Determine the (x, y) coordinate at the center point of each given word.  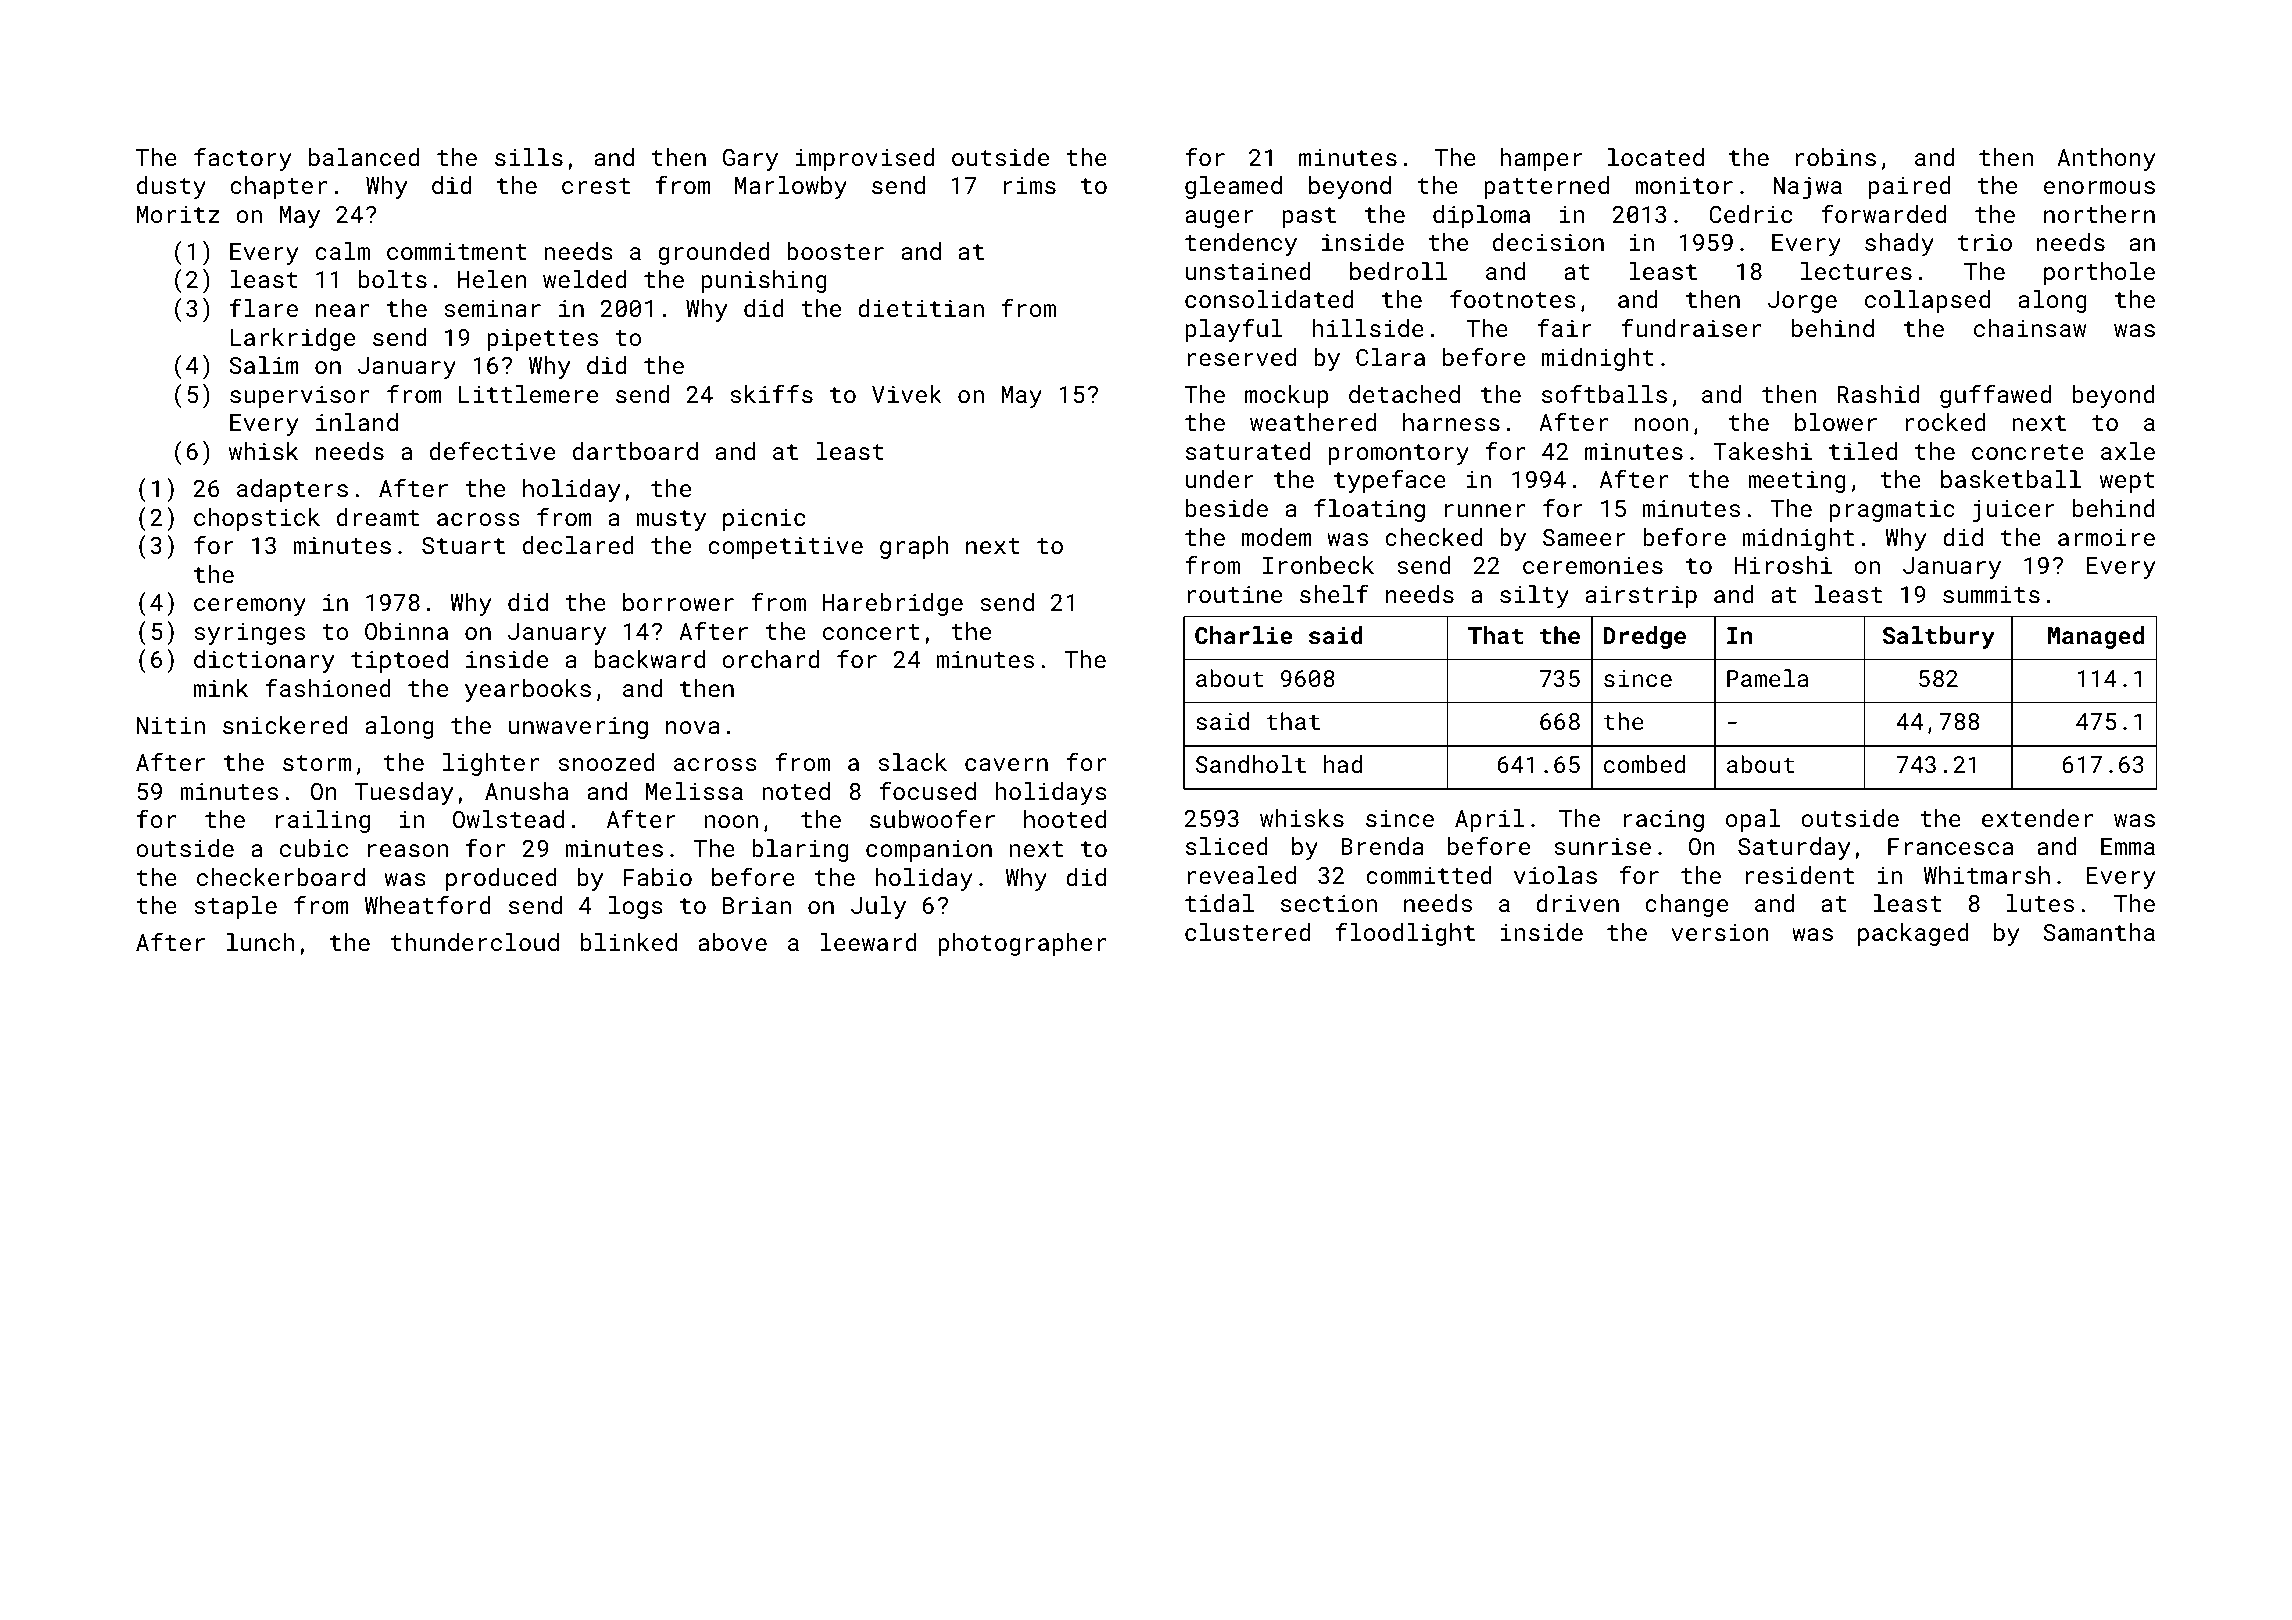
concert (871, 632)
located (1656, 157)
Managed (2096, 637)
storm (317, 763)
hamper (1541, 159)
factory (243, 159)
